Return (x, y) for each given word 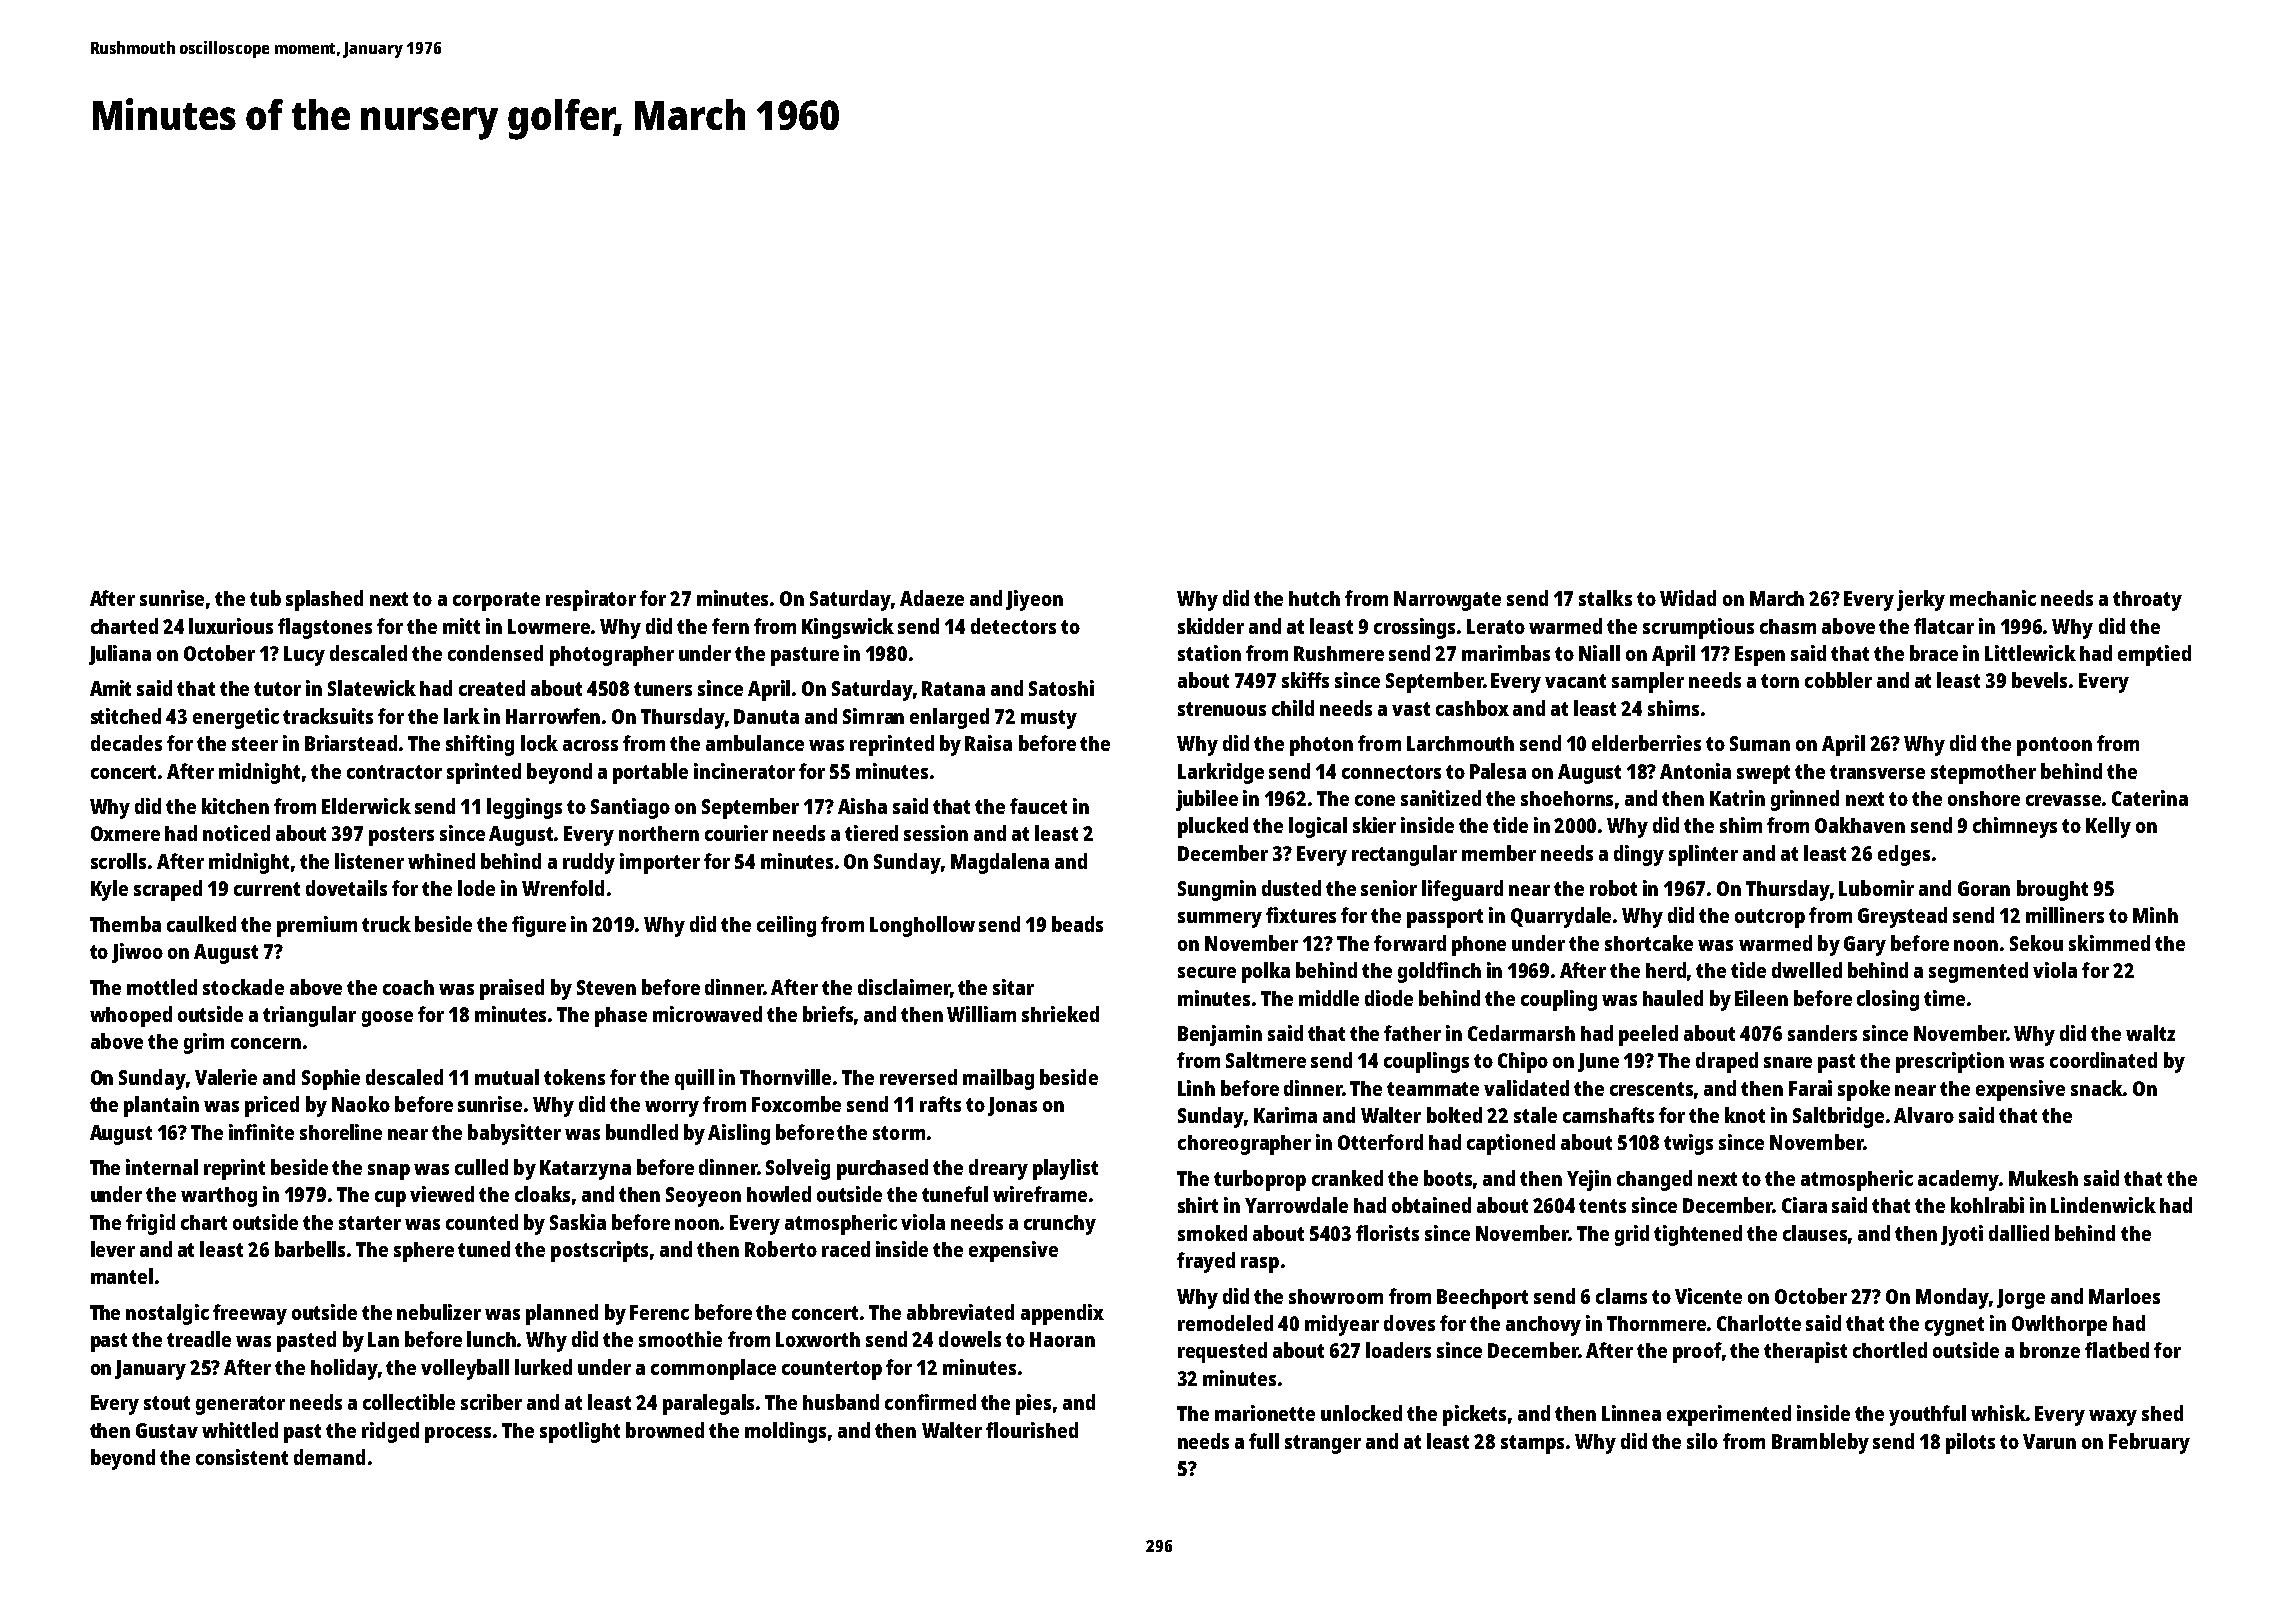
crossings (1414, 628)
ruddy (589, 863)
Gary (1865, 946)
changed (1654, 1180)
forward (1410, 943)
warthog (219, 1197)
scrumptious (1698, 628)
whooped (131, 1016)
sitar (1013, 987)
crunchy (1060, 1225)
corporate (496, 601)
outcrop (1770, 918)
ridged (390, 1432)
